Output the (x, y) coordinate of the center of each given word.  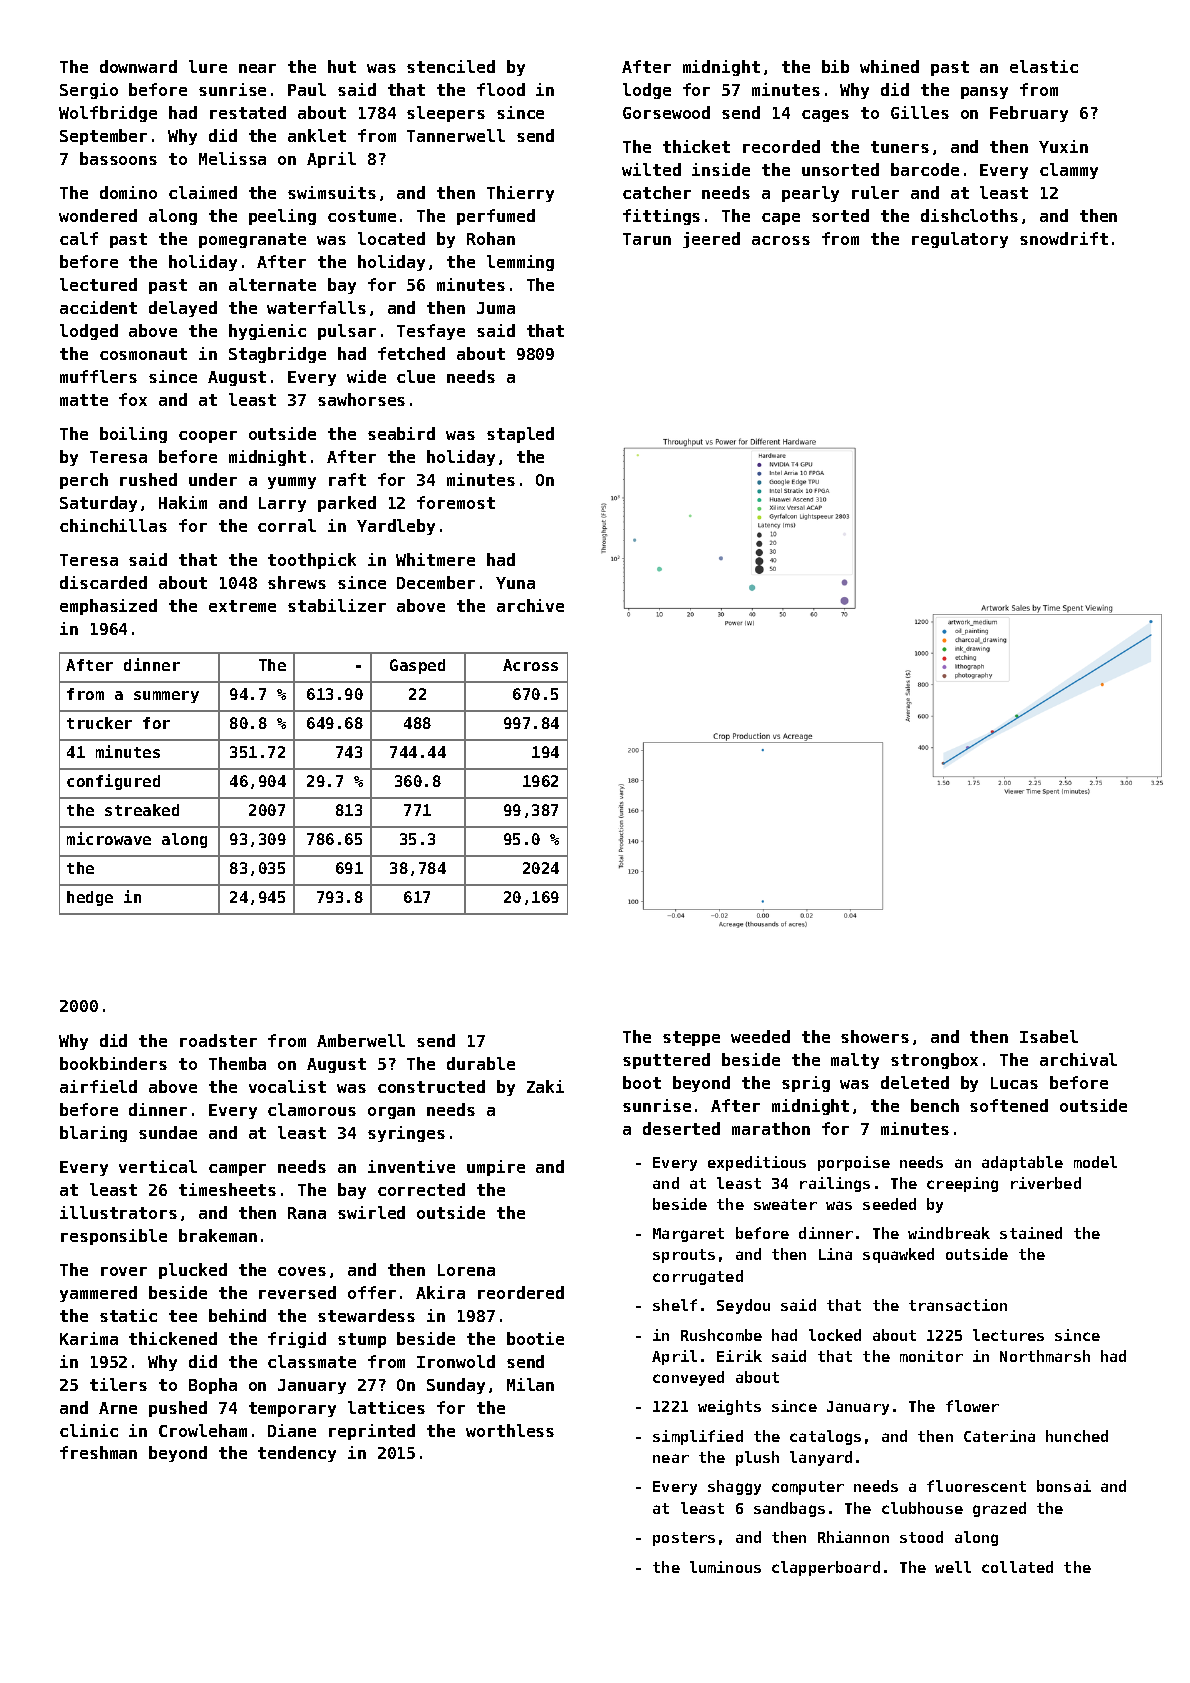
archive (530, 605)
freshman (98, 1452)
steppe (691, 1038)
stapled (520, 435)
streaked (142, 810)
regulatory (960, 240)
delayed (183, 309)
